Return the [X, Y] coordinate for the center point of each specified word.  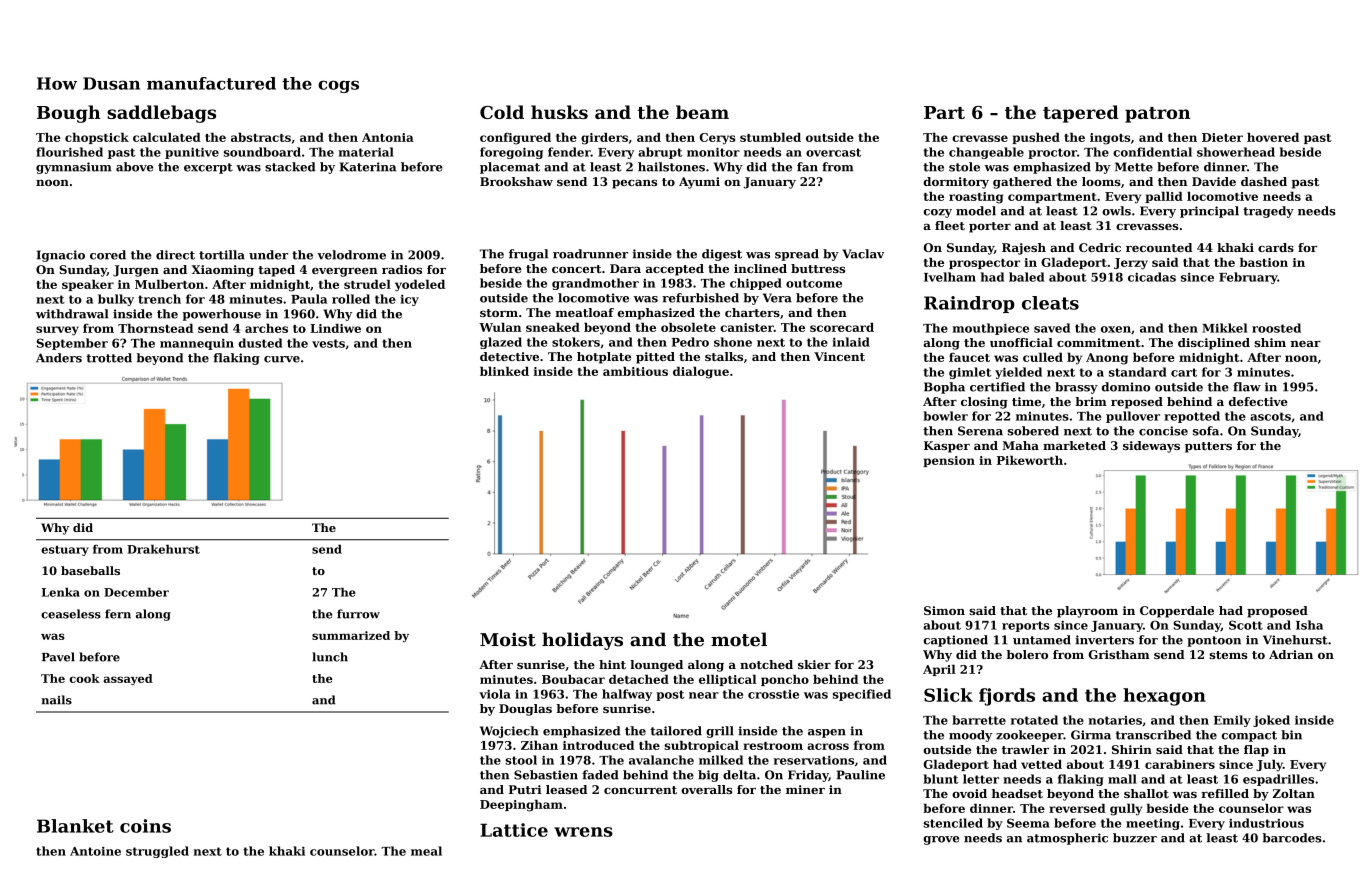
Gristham [1119, 654]
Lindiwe [335, 328]
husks [559, 112]
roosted [1276, 328]
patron [1158, 115]
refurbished [700, 298]
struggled [157, 852]
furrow [358, 614]
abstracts [261, 137]
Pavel [58, 657]
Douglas [525, 710]
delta [739, 775]
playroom [1087, 612]
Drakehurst [163, 549]
